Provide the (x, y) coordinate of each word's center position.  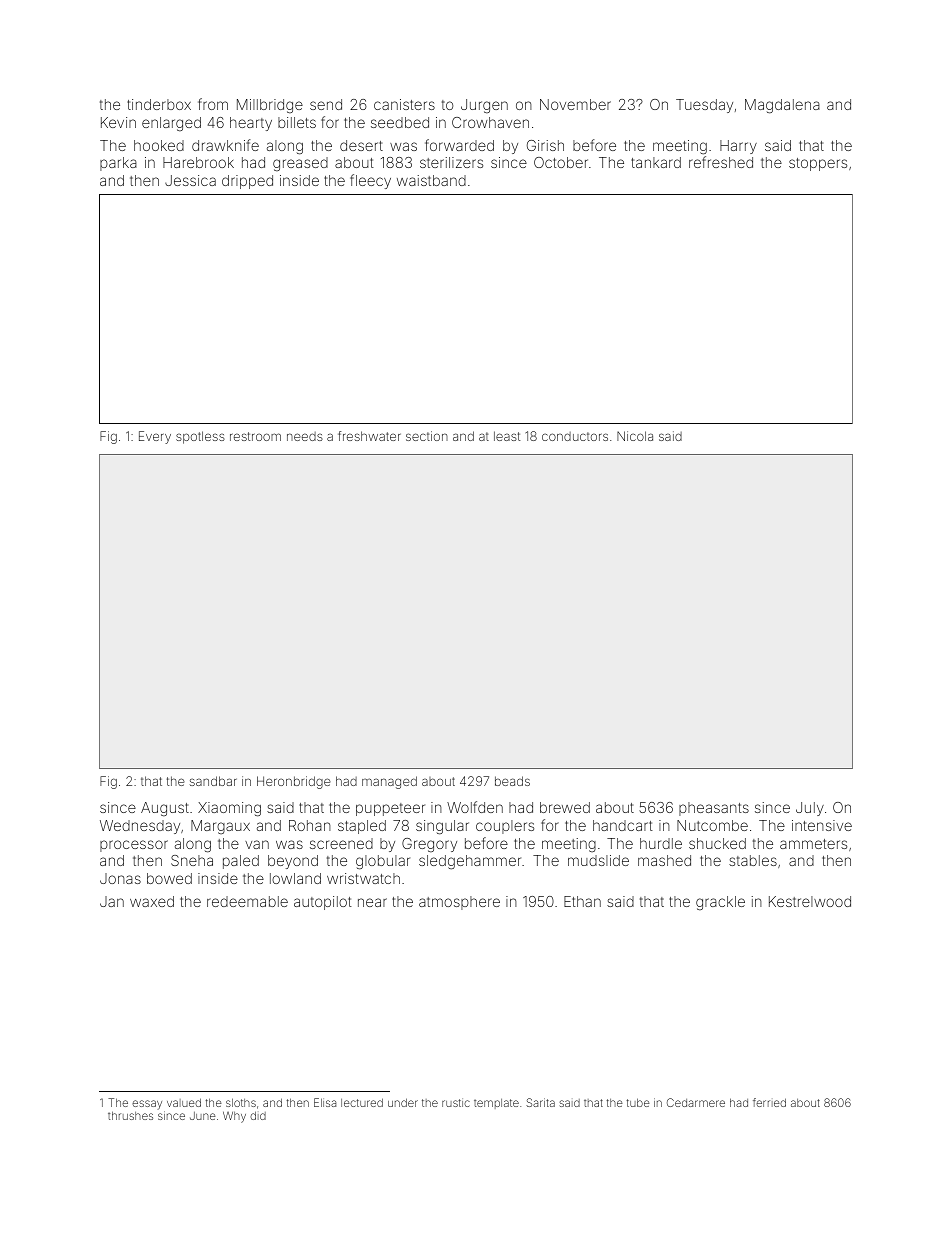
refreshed (721, 162)
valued (184, 1102)
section (427, 436)
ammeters (813, 844)
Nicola (635, 436)
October (561, 162)
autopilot (323, 903)
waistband (431, 180)
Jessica (190, 180)
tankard (656, 162)
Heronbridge (294, 782)
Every (155, 437)
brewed (565, 807)
